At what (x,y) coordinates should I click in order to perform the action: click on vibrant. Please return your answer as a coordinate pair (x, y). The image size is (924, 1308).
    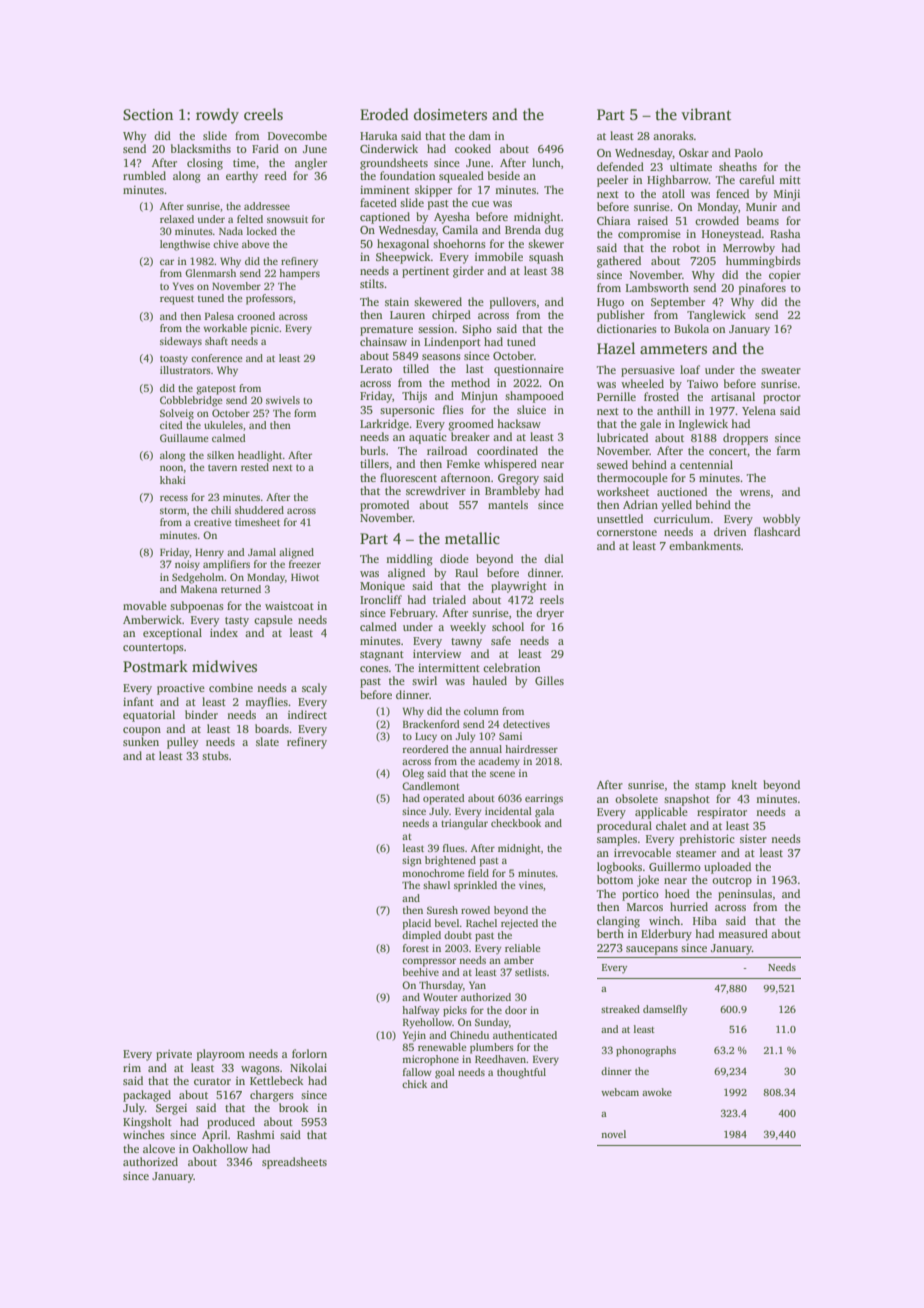
    Looking at the image, I should click on (706, 114).
